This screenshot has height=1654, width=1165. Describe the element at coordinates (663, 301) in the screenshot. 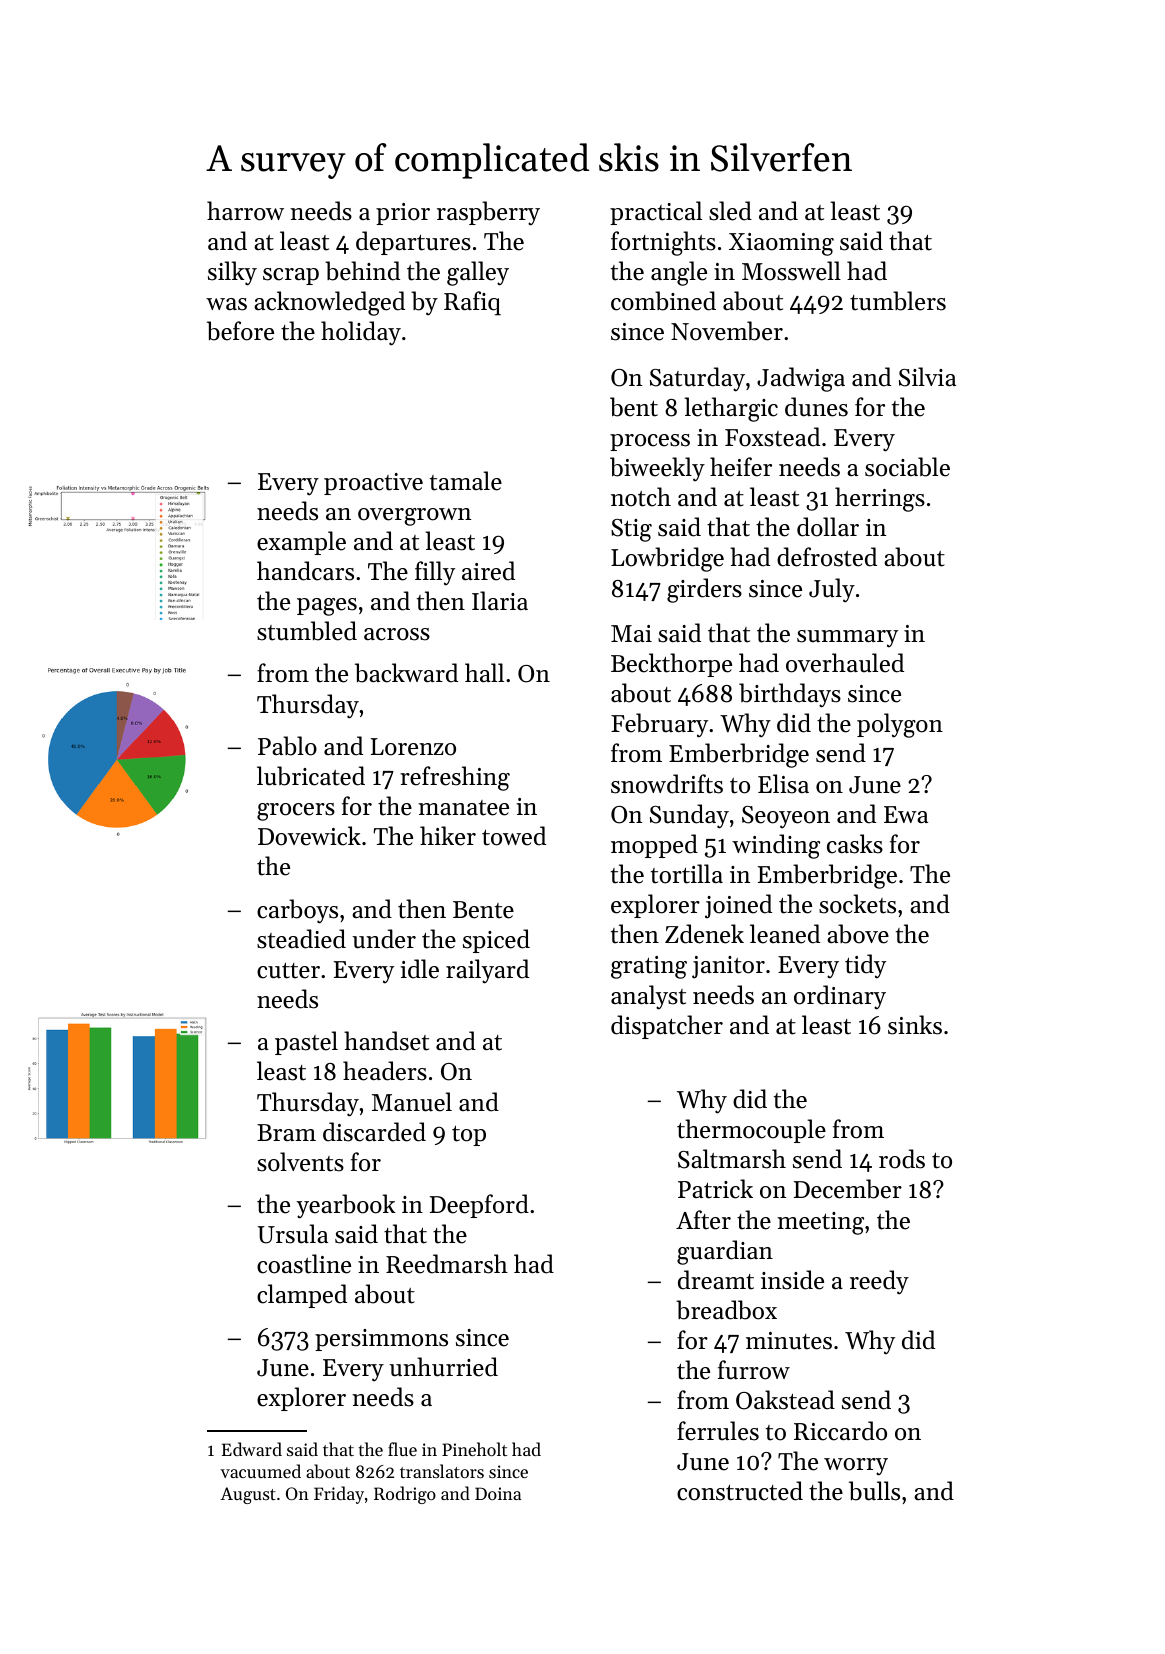

I see `combined` at that location.
